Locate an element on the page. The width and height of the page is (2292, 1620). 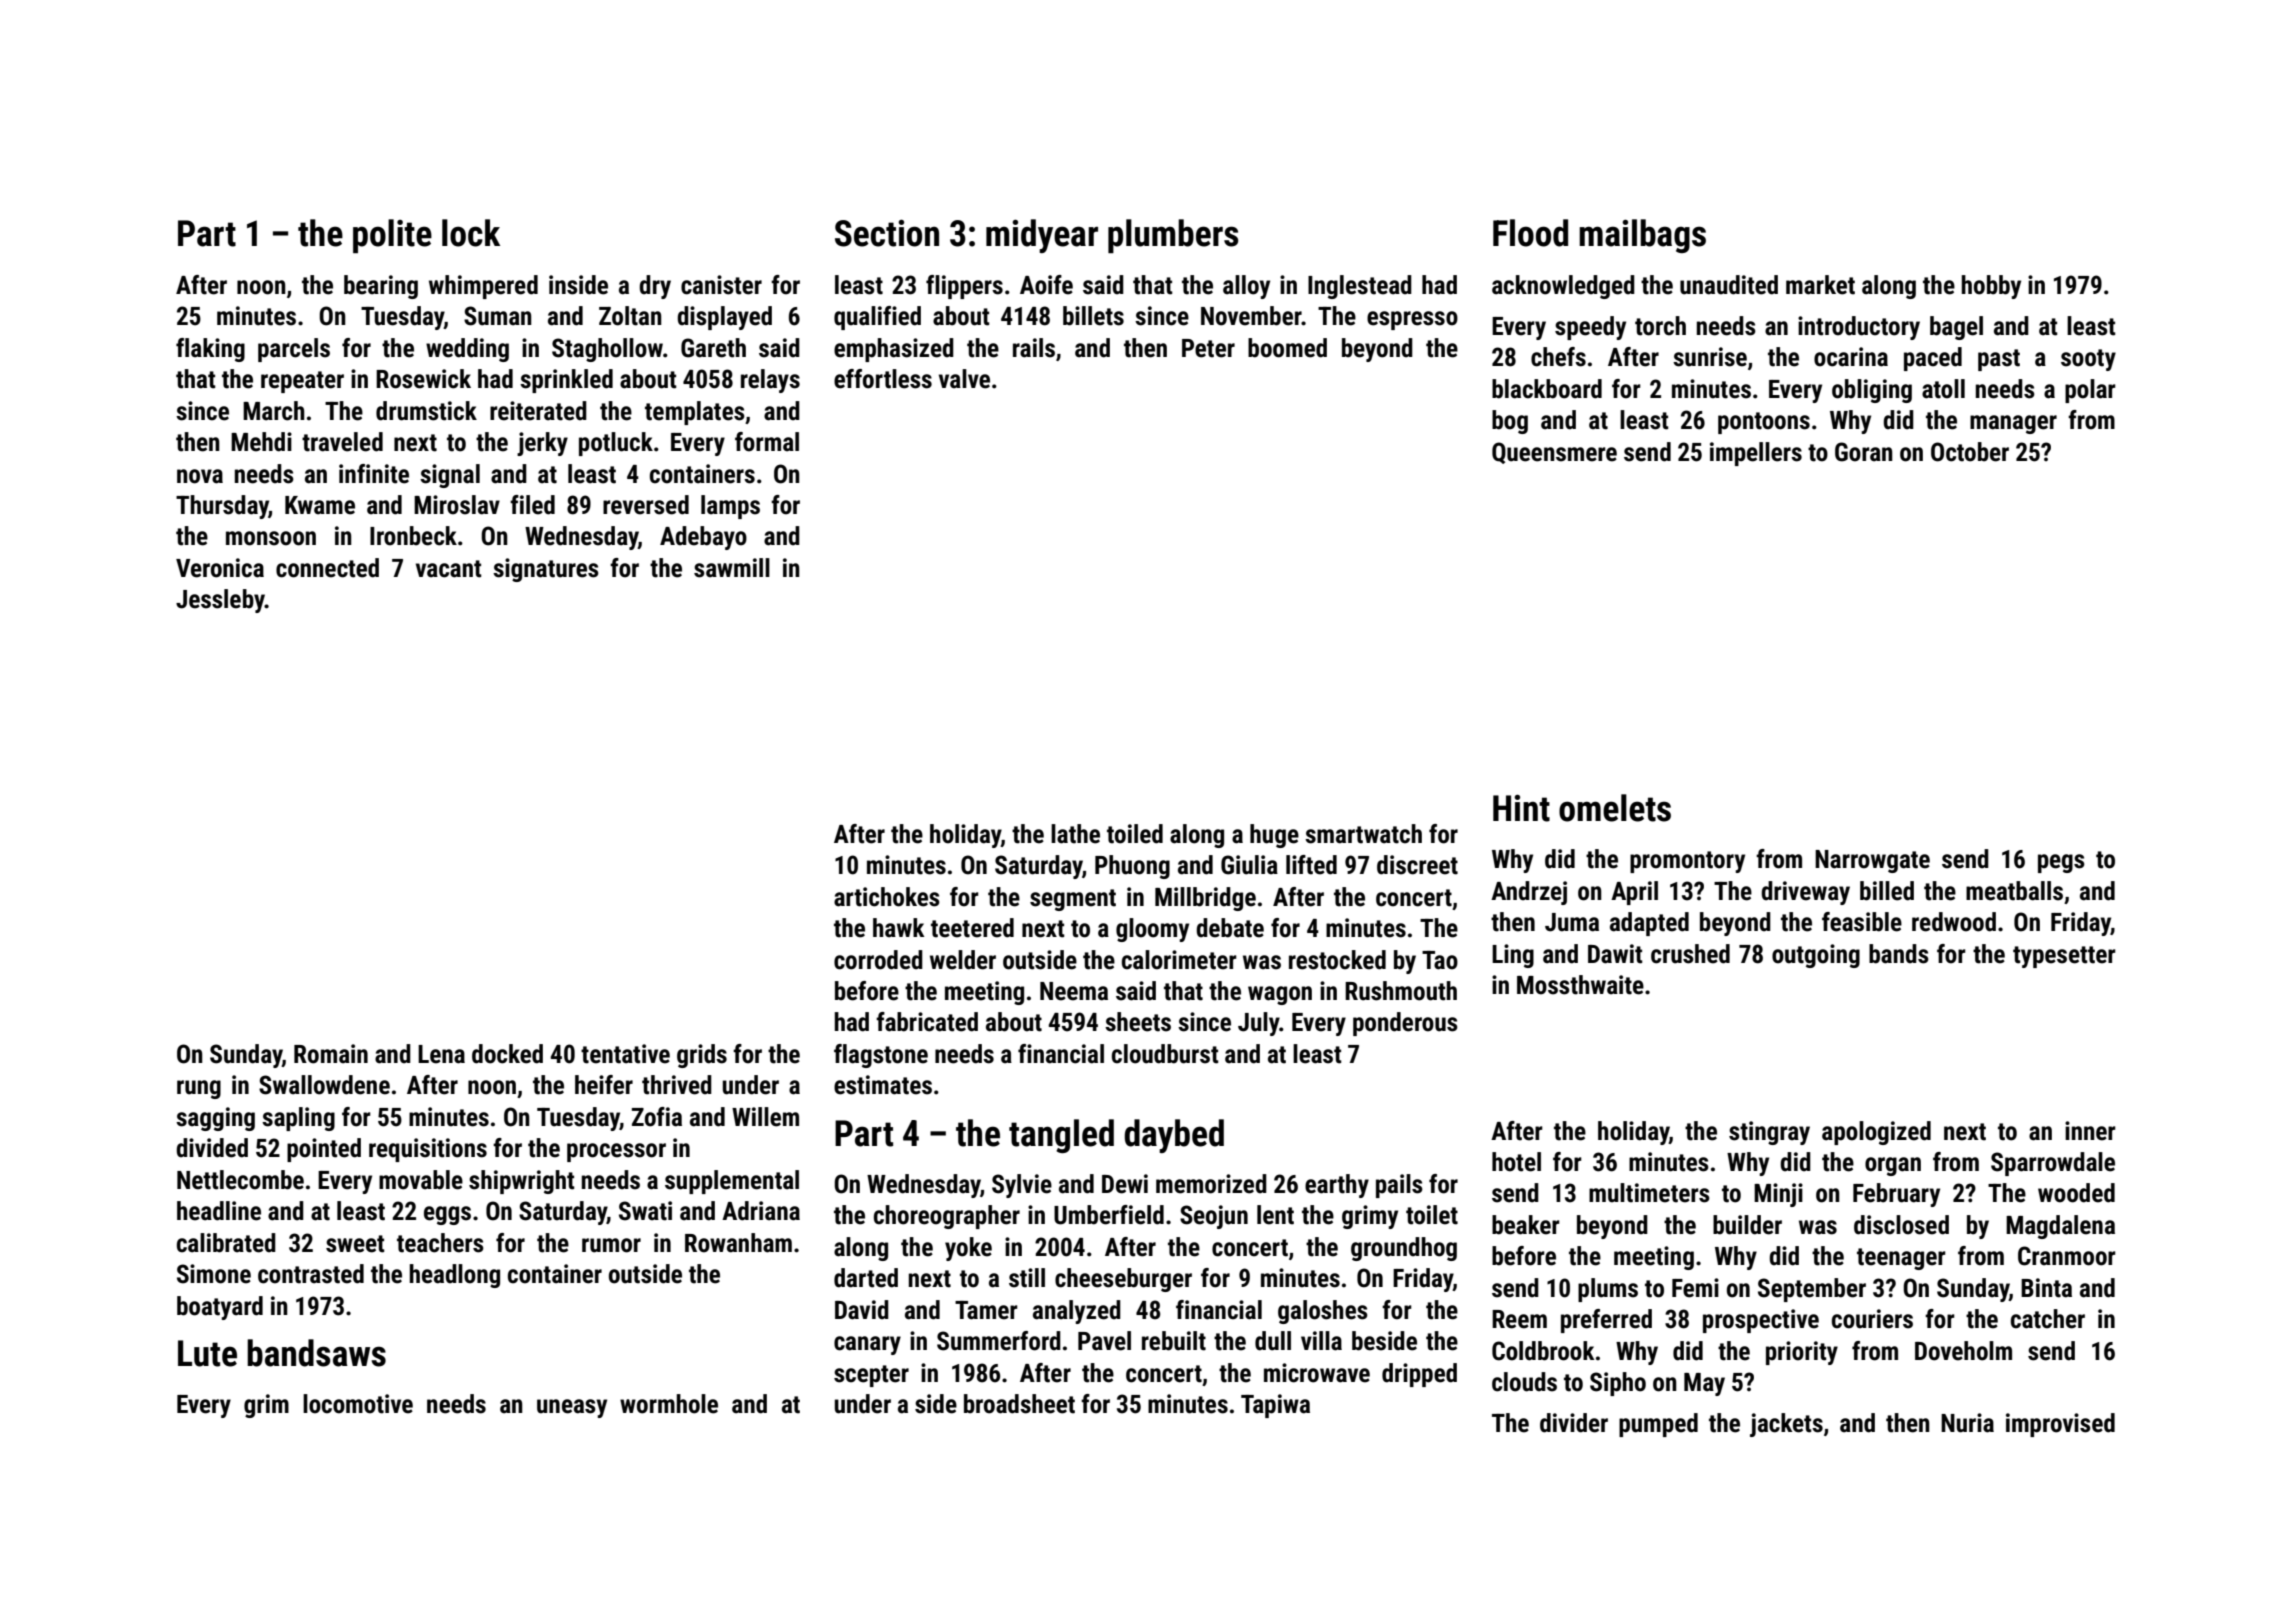
teenager is located at coordinates (1901, 1259).
